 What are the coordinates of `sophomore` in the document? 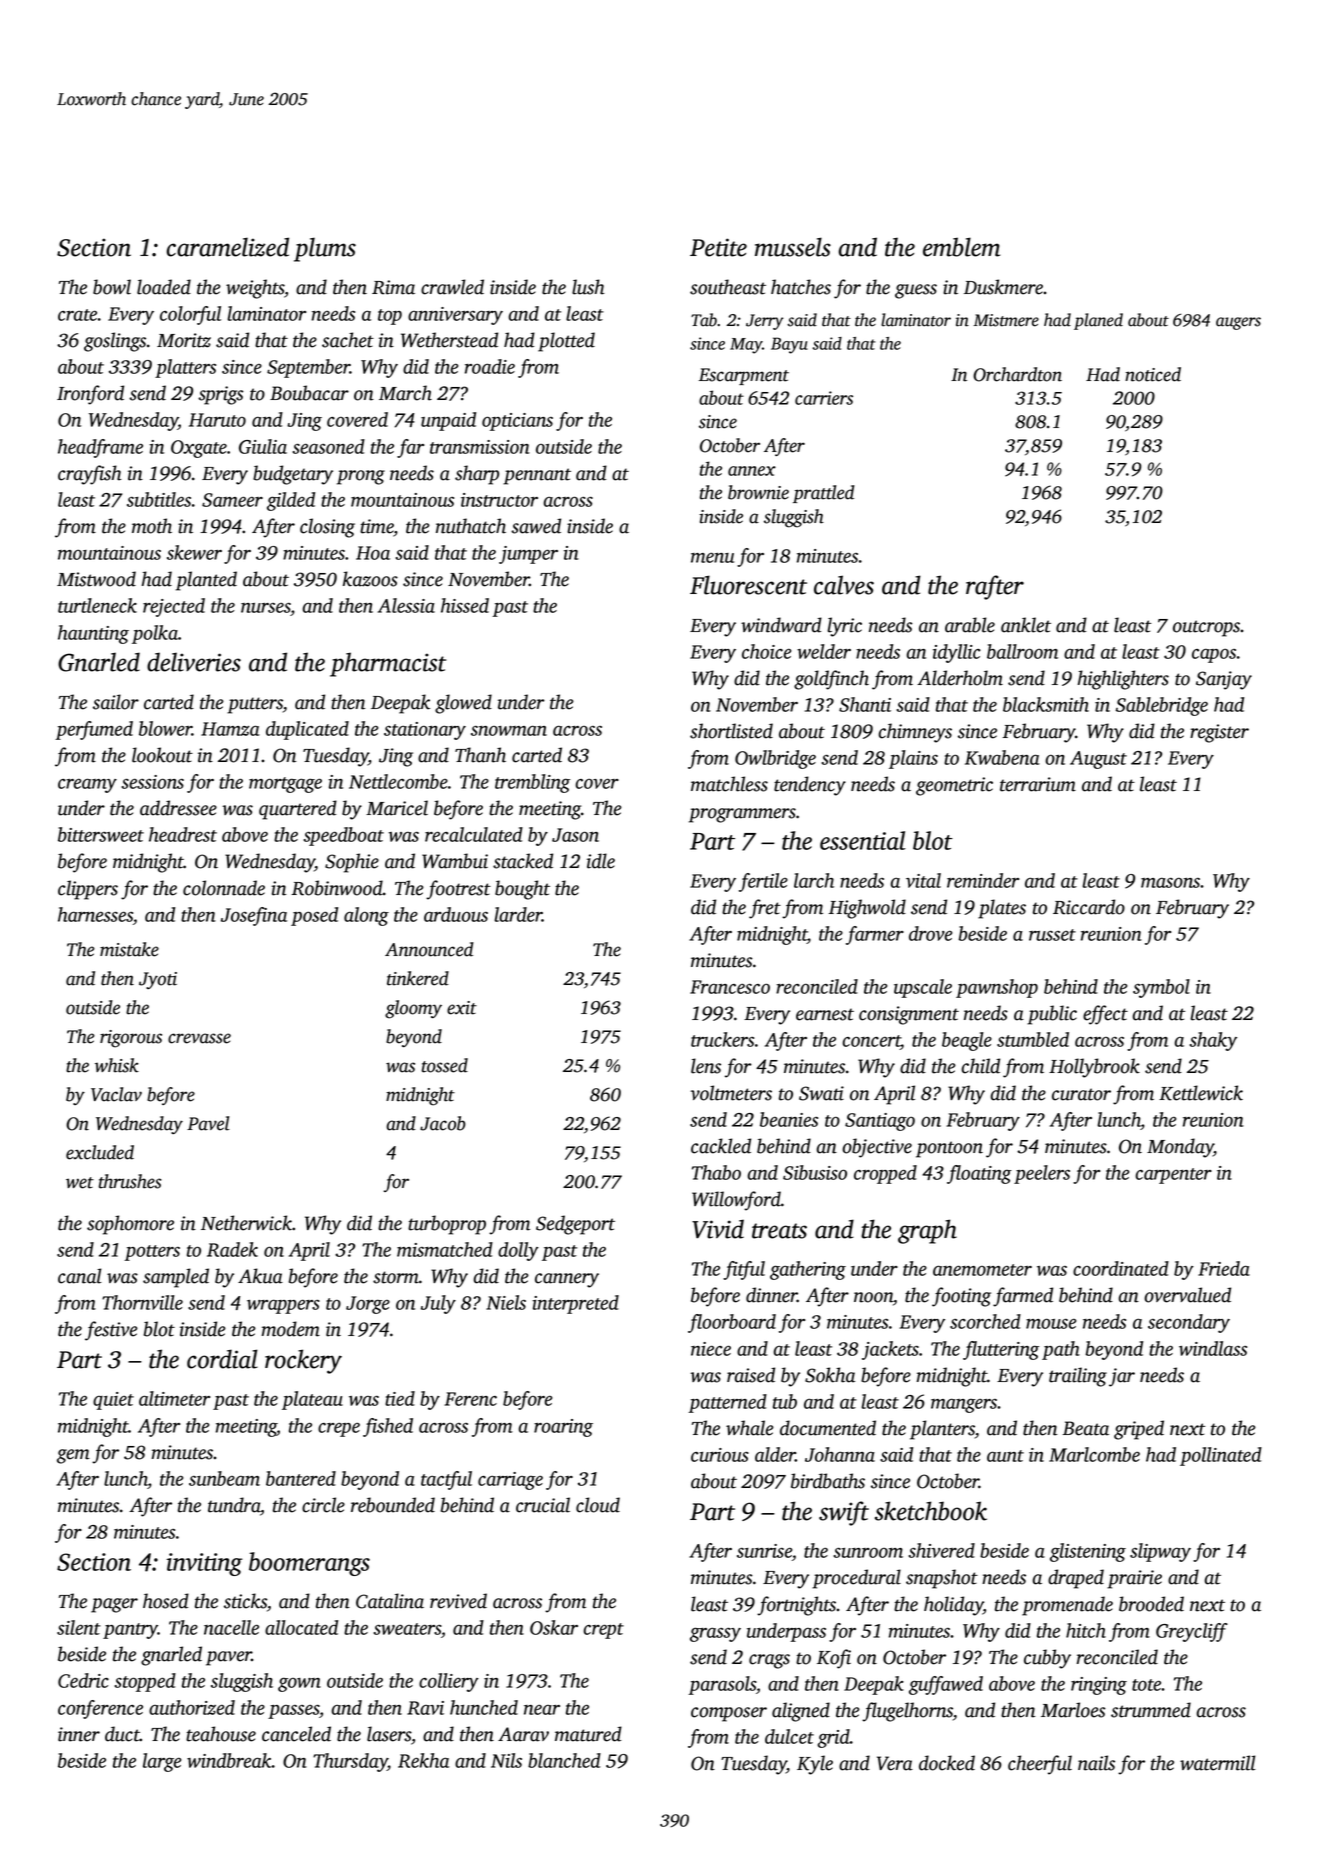 It's located at (130, 1225).
